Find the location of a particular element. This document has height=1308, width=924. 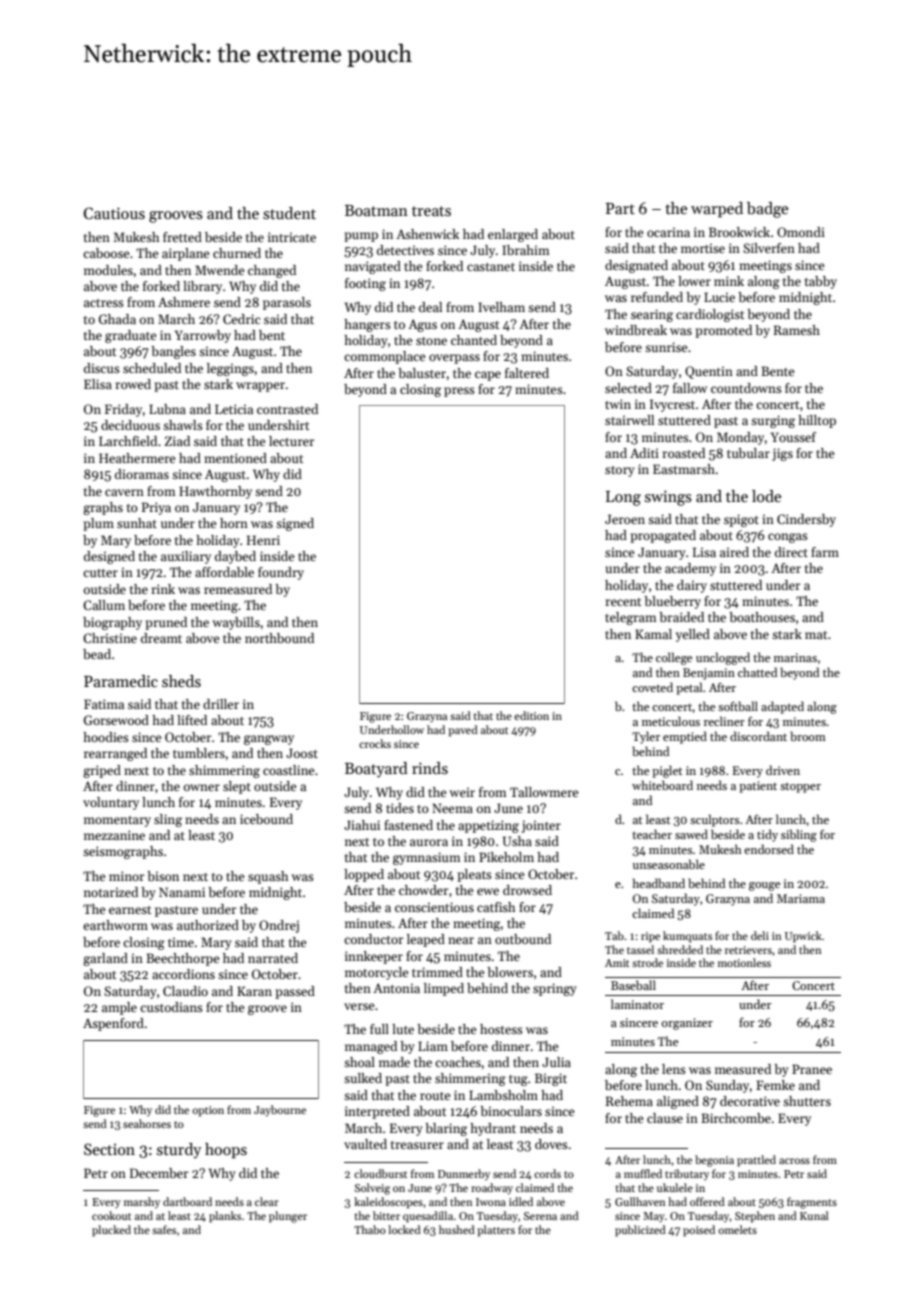

Karan is located at coordinates (254, 991).
